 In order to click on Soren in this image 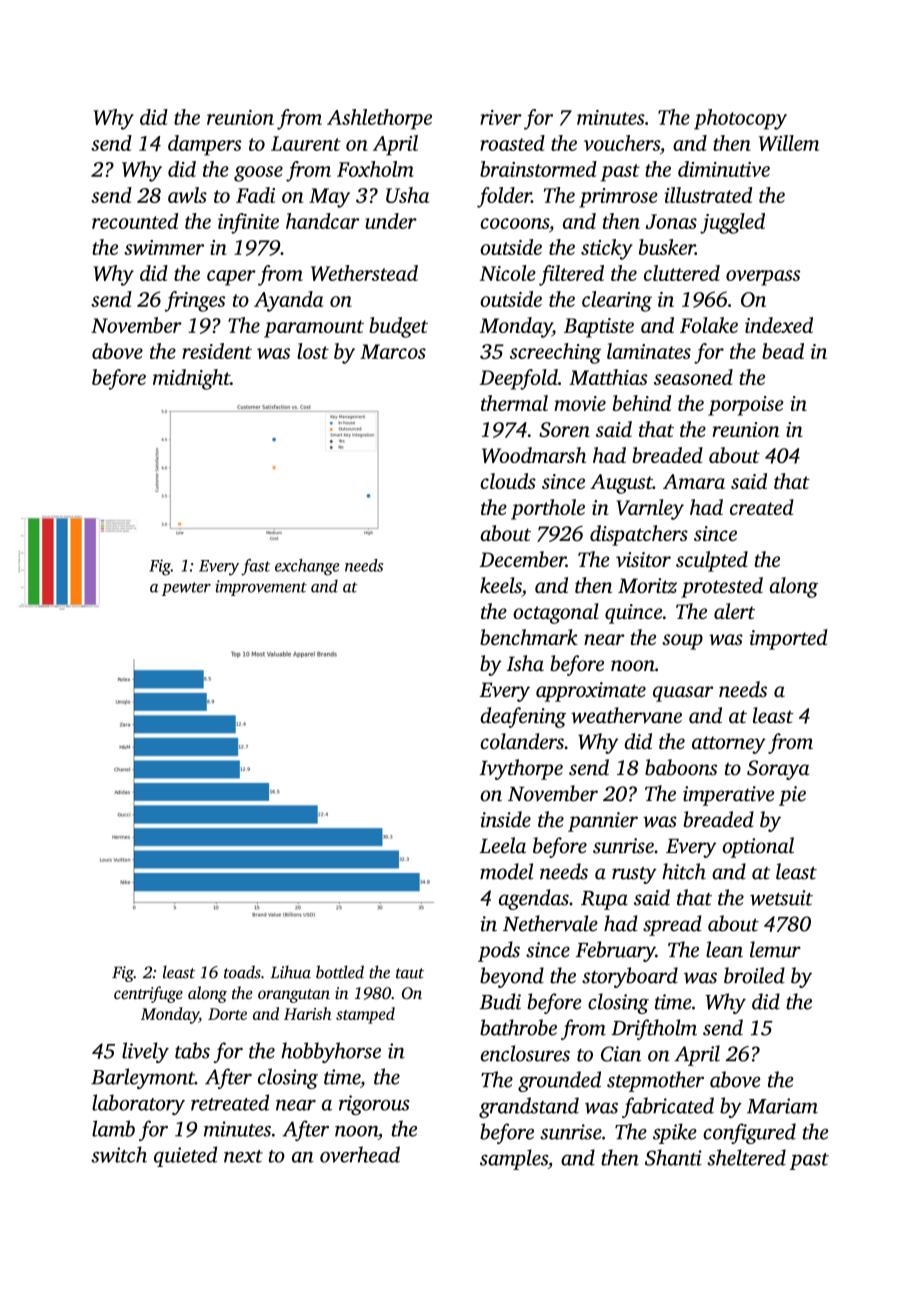, I will do `click(564, 429)`.
